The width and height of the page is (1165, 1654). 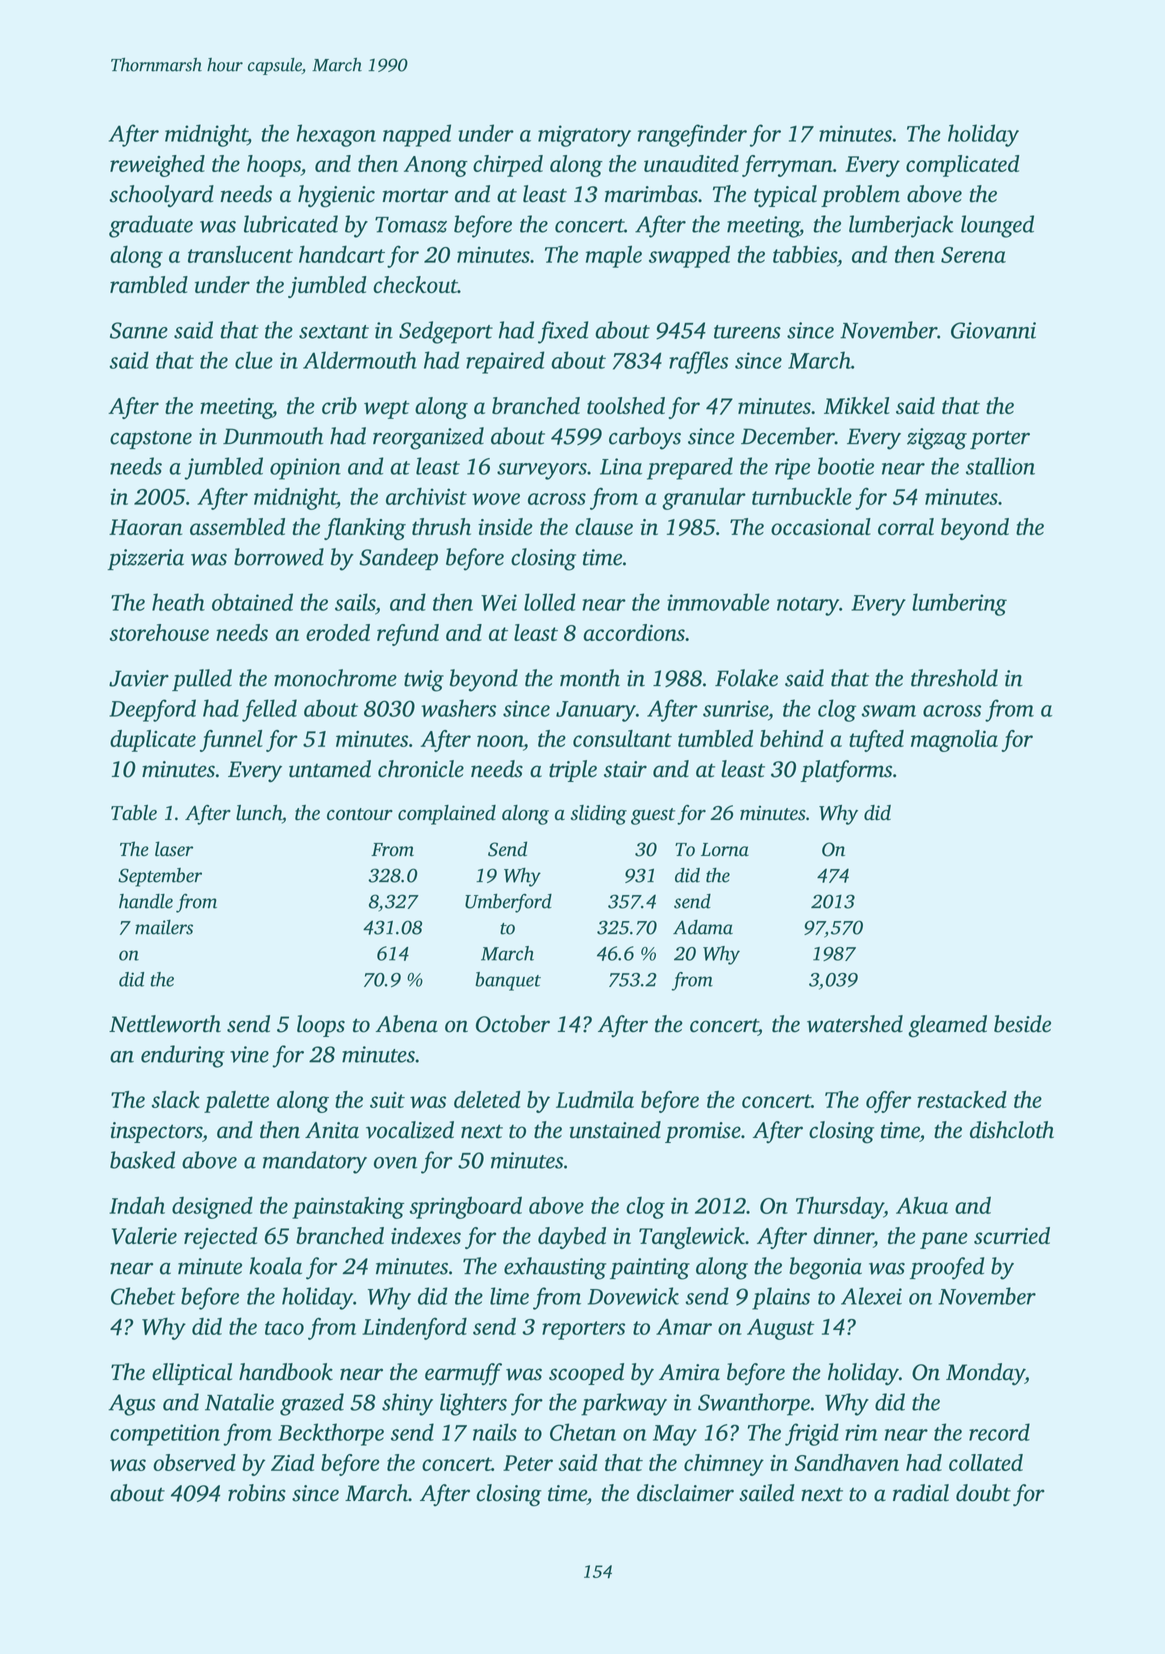 What do you see at coordinates (584, 136) in the page?
I see `migratory` at bounding box center [584, 136].
